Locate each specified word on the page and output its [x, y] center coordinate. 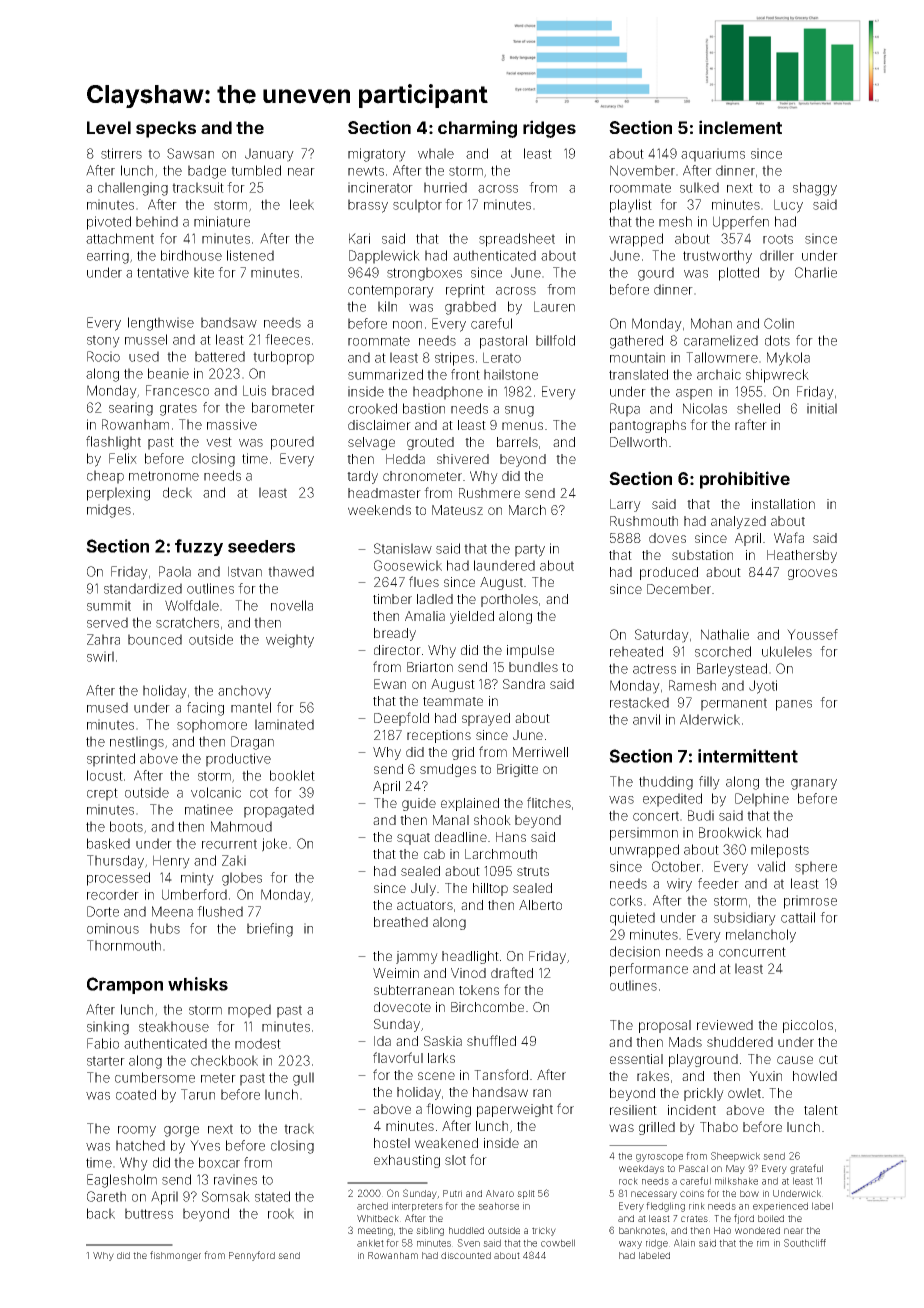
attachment [120, 238]
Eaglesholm [122, 1181]
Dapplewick [384, 257]
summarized [385, 374]
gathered [636, 342]
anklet [370, 1243]
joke [274, 845]
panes [794, 705]
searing [131, 409]
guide [419, 804]
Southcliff [805, 1243]
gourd [656, 274]
